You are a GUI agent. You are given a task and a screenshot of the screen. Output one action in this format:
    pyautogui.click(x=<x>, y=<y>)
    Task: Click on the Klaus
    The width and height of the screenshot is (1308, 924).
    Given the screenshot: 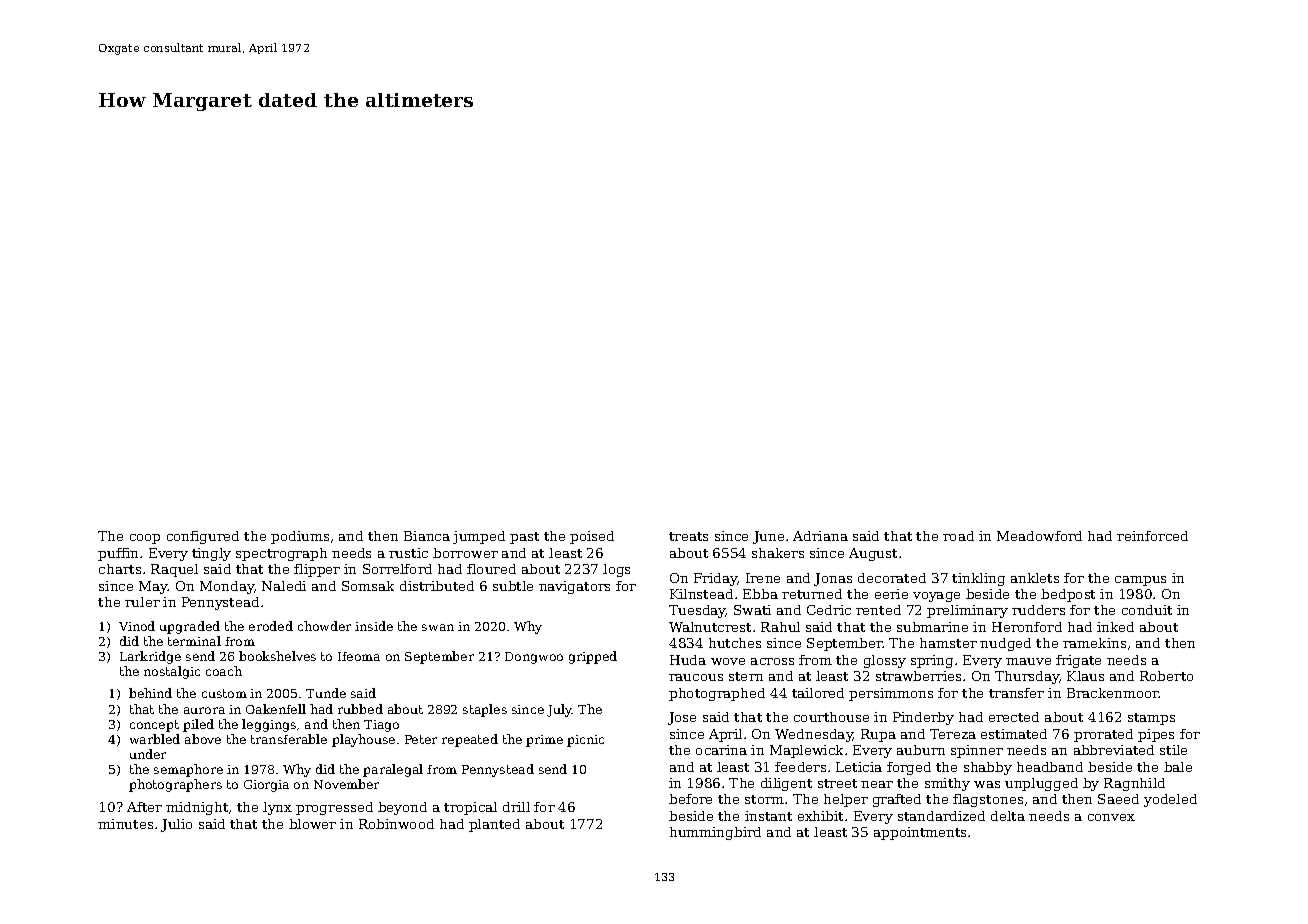 What is the action you would take?
    pyautogui.click(x=1085, y=676)
